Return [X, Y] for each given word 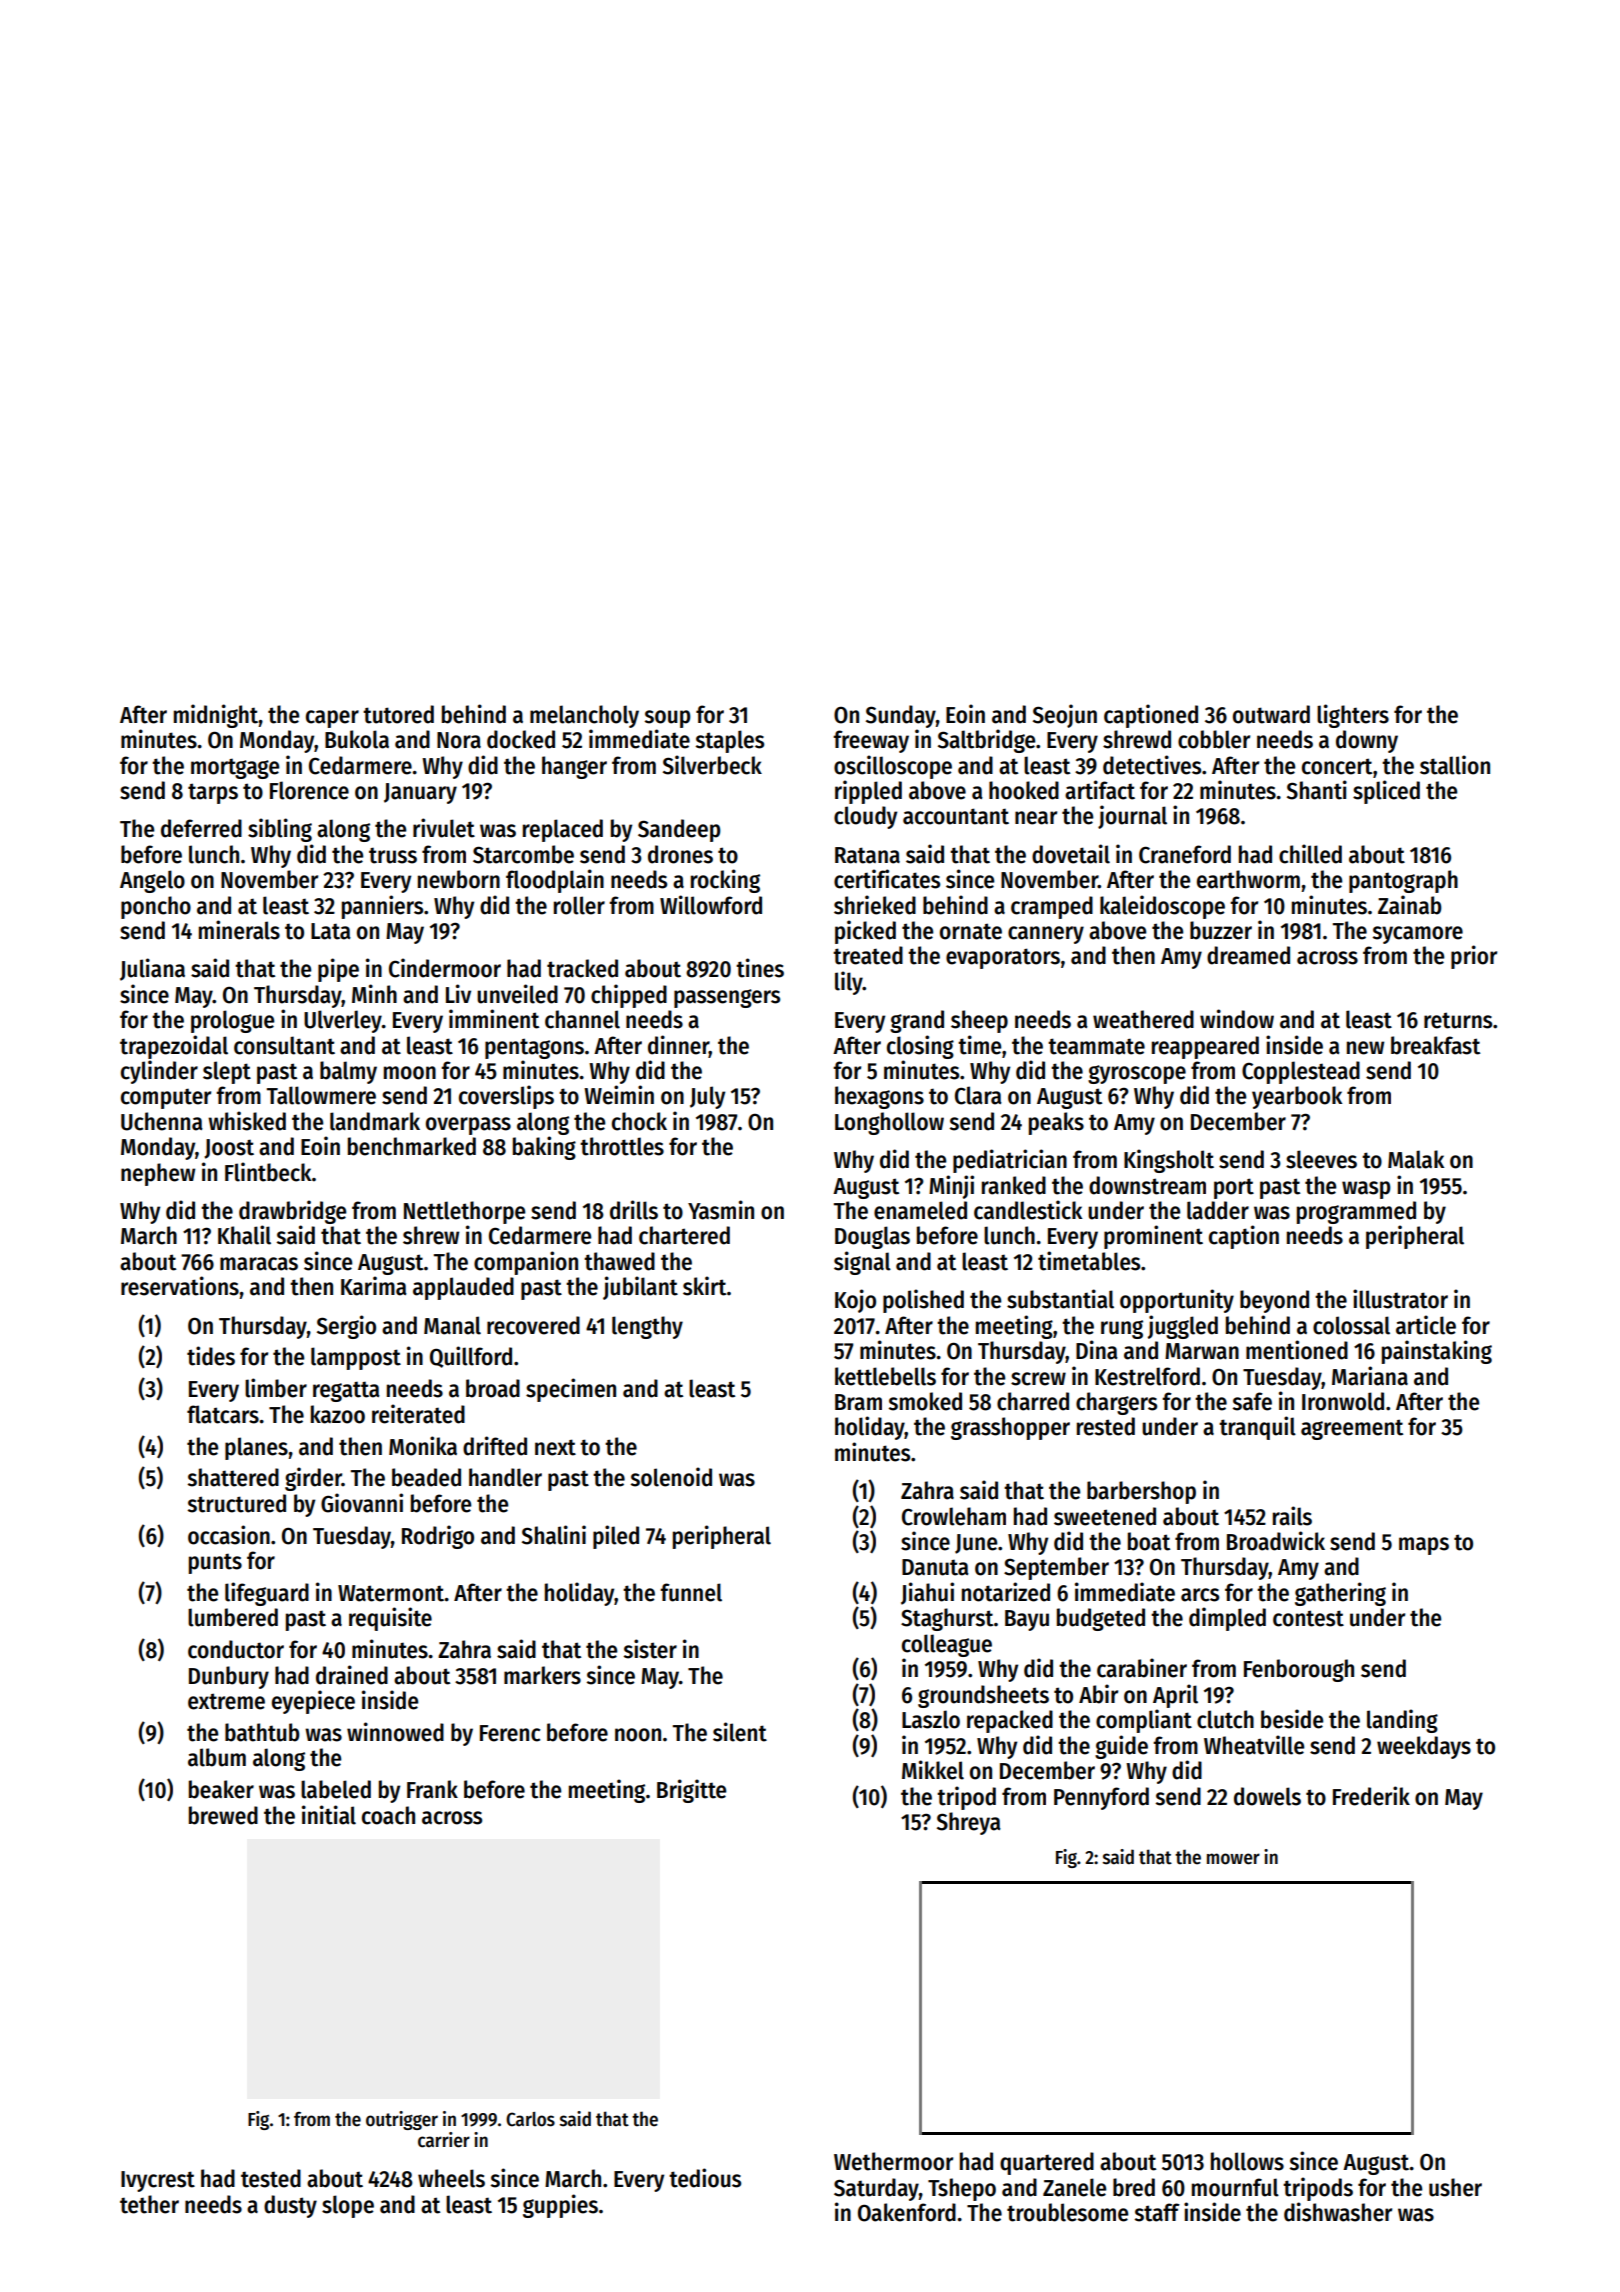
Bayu [1027, 1620]
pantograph [1403, 881]
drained [352, 1675]
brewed [223, 1815]
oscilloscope [893, 767]
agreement [1352, 1429]
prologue [232, 1021]
